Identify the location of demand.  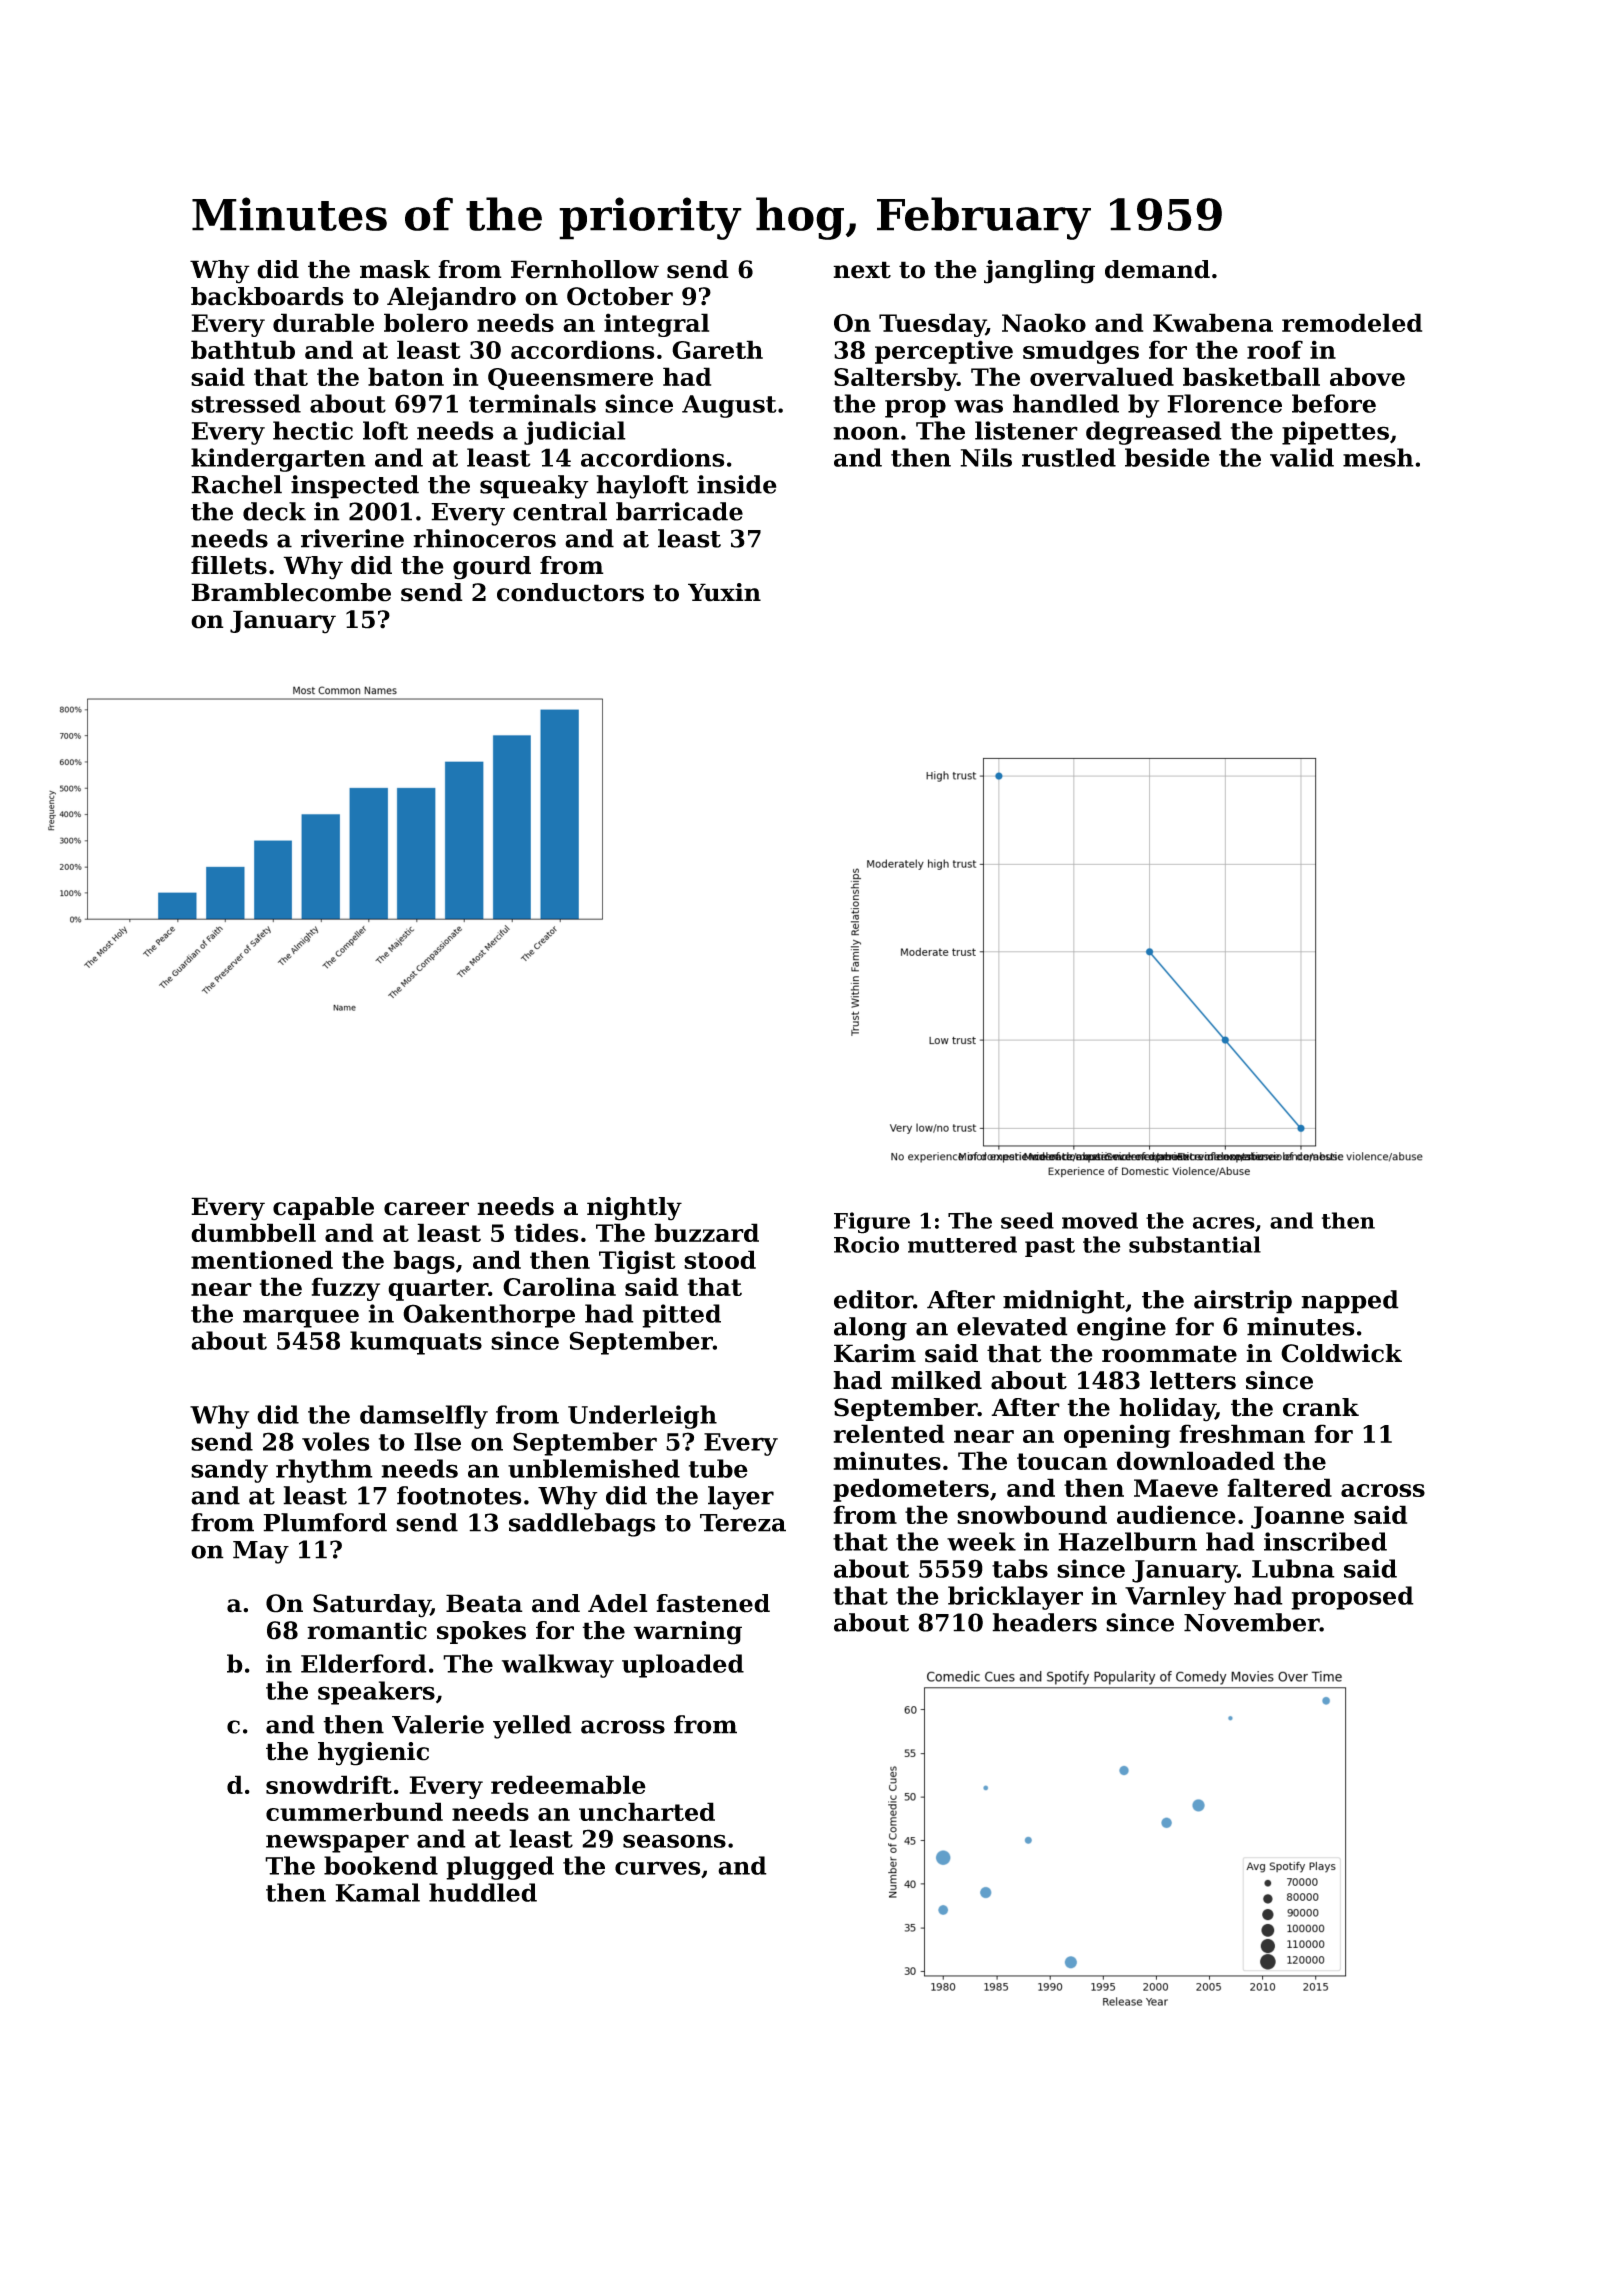
(1157, 269).
